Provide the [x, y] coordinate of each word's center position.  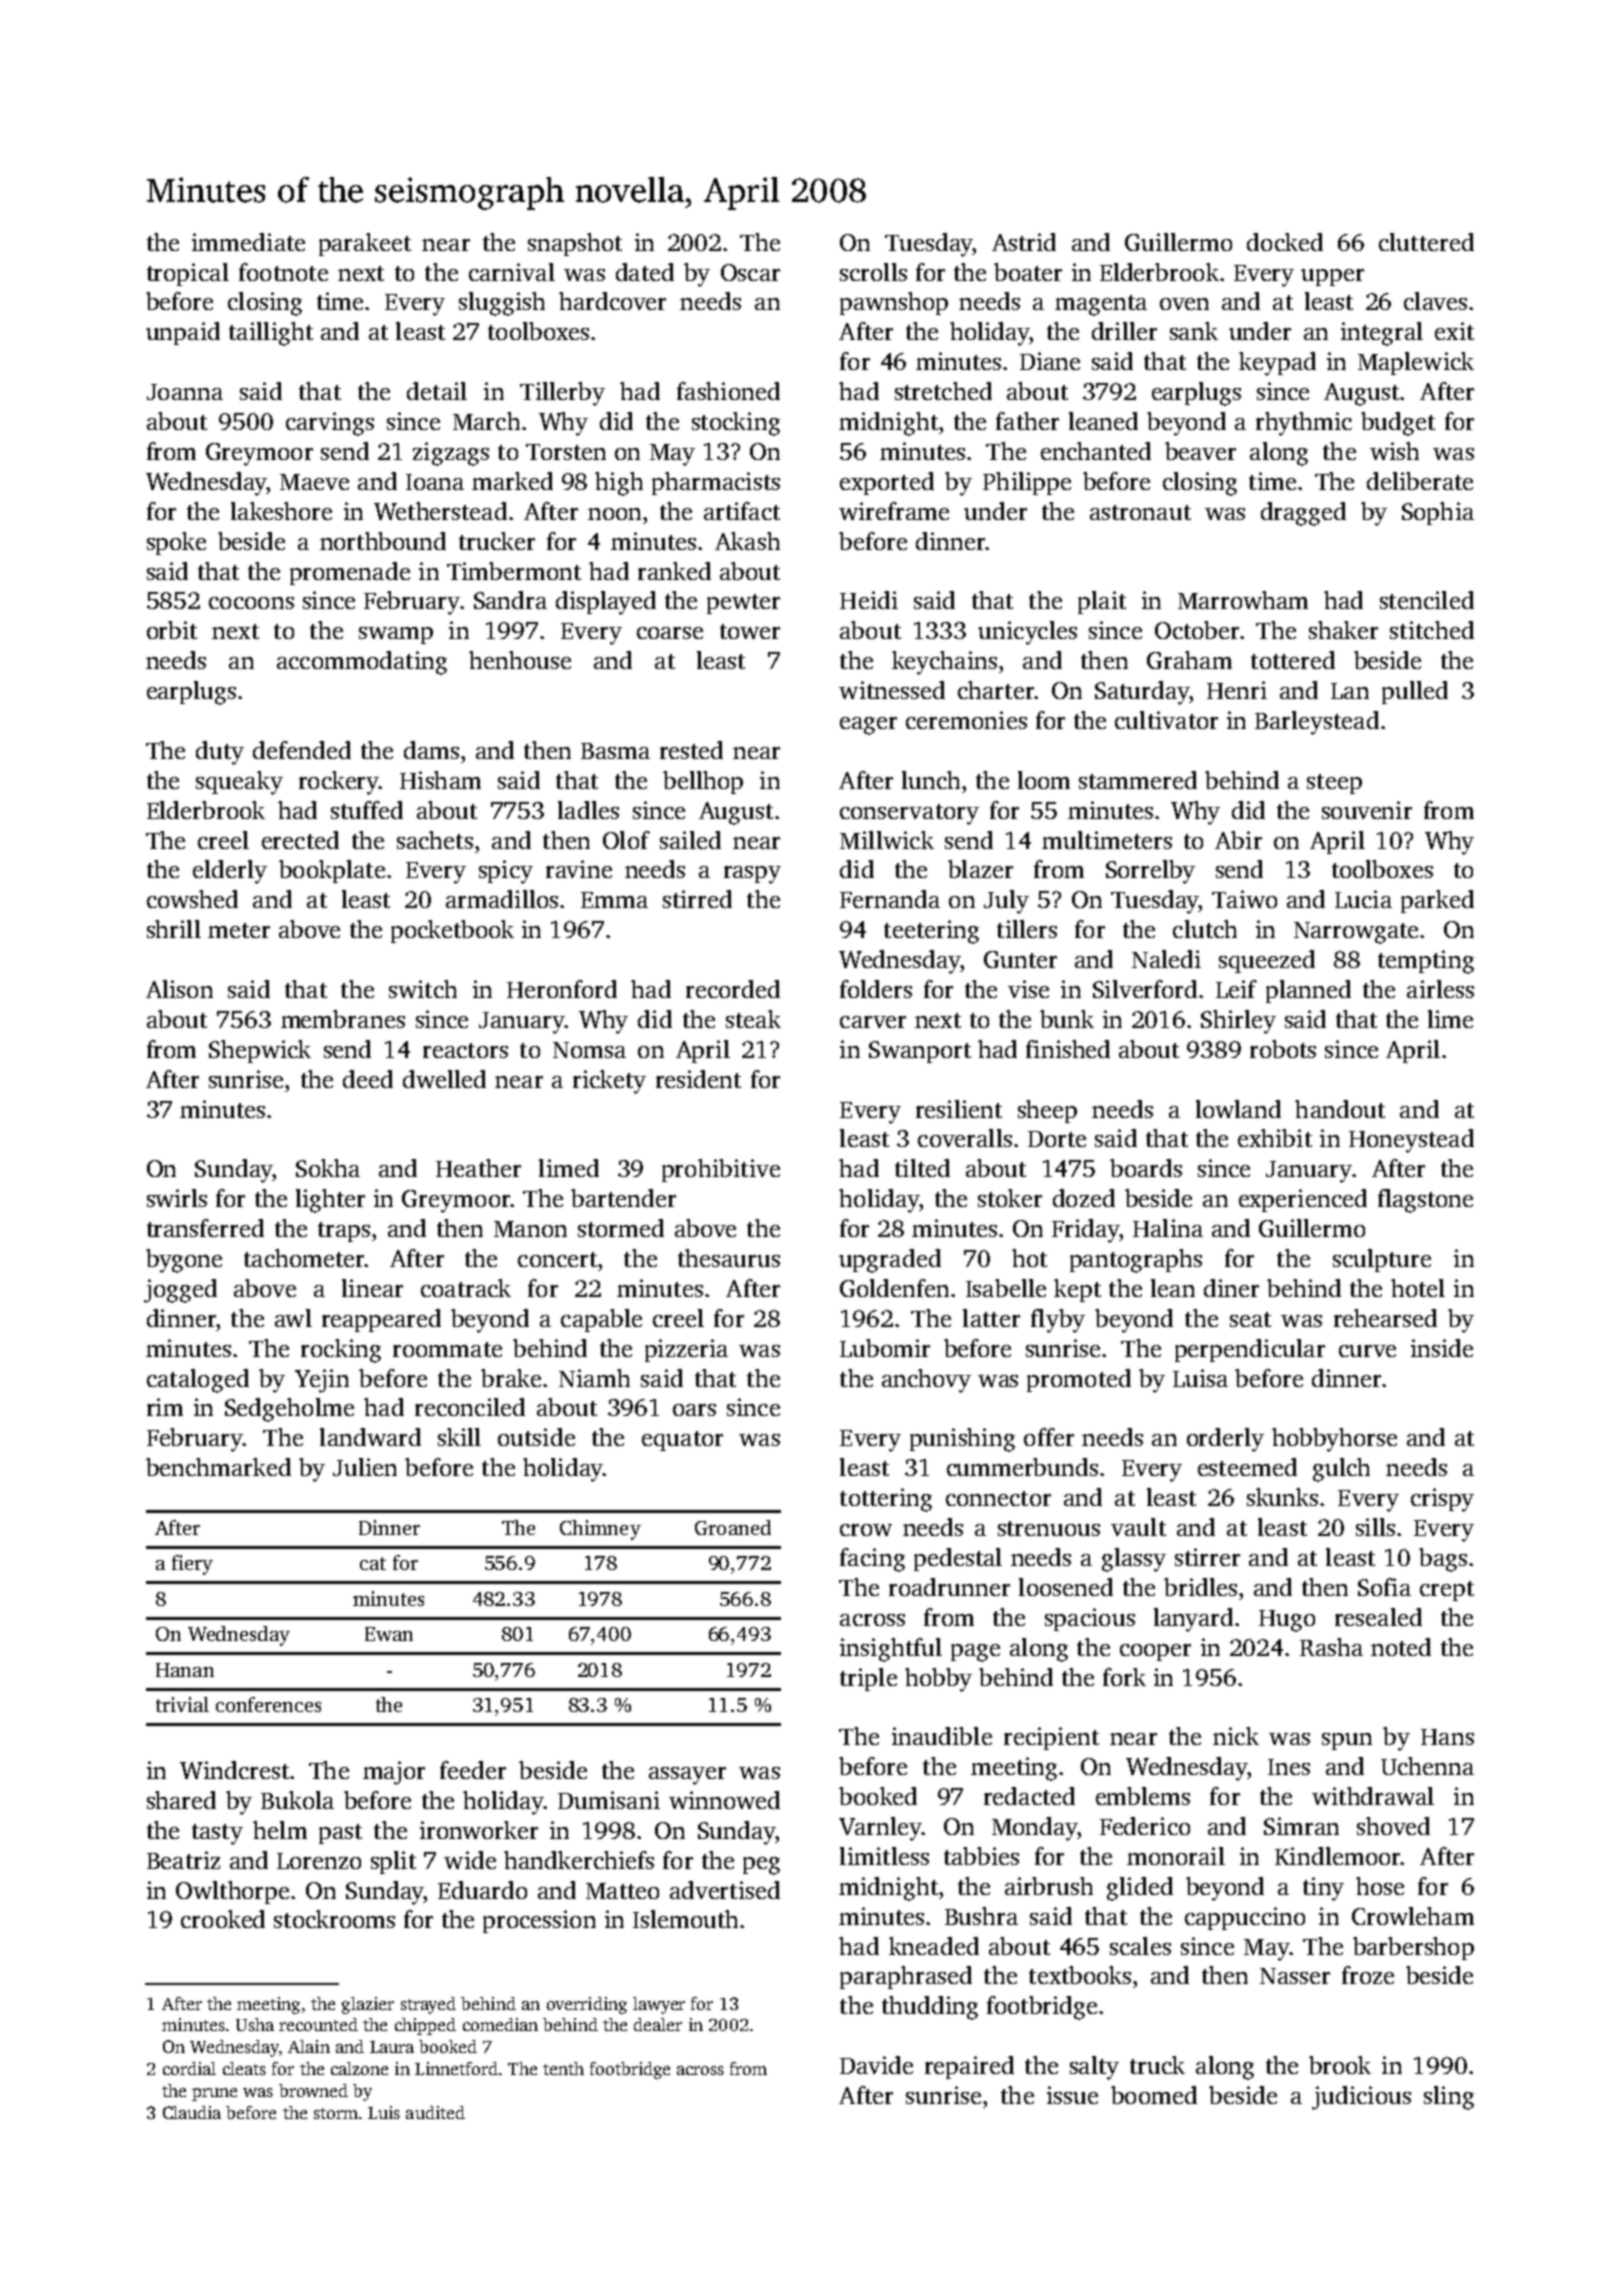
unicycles [1027, 633]
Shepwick [260, 1051]
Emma [614, 900]
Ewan [389, 1634]
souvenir [1367, 810]
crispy [1442, 1500]
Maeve [314, 482]
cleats [244, 2068]
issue [1072, 2095]
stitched [1432, 630]
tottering [886, 1500]
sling [1449, 2098]
